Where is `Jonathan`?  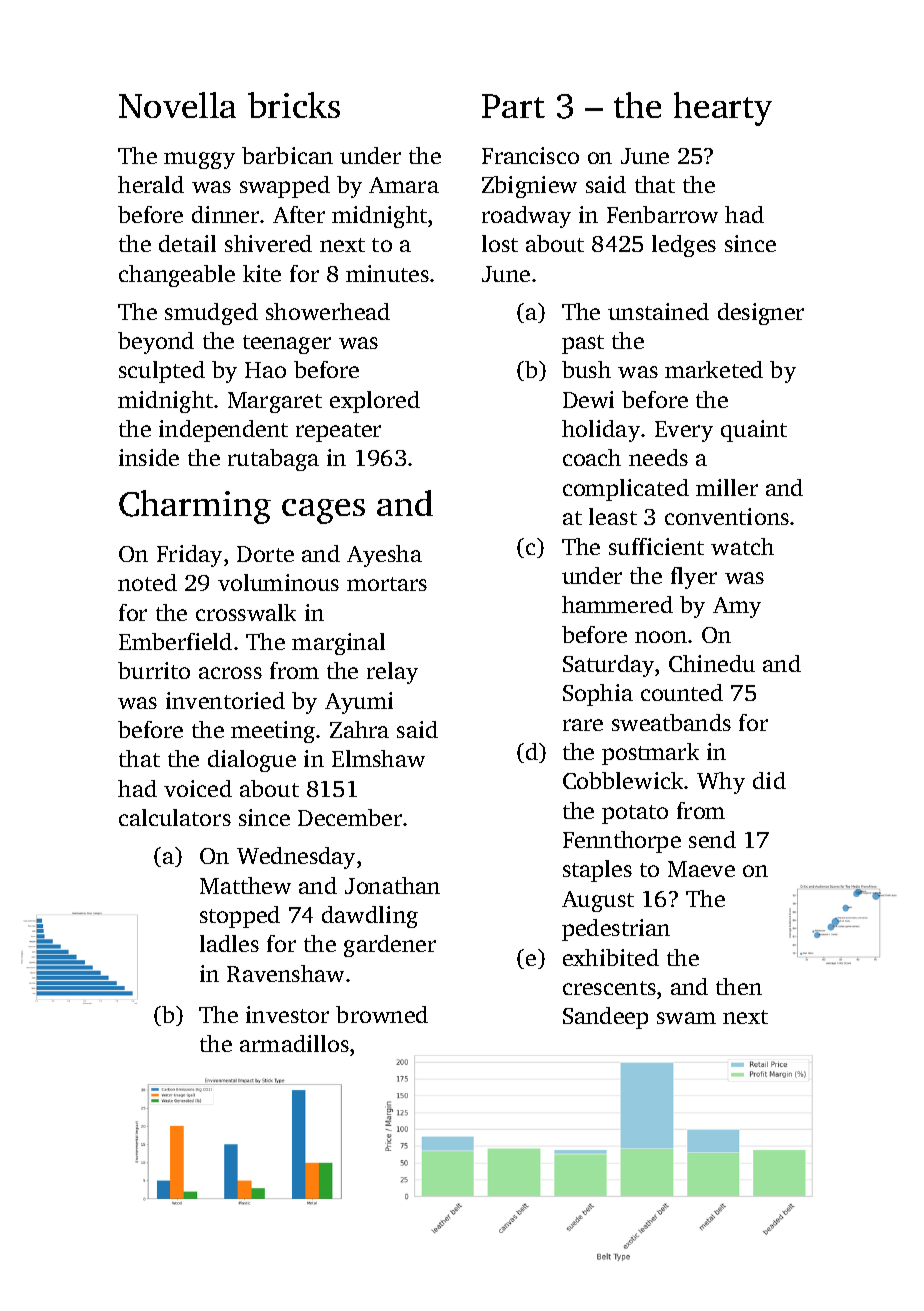 Jonathan is located at coordinates (392, 885).
